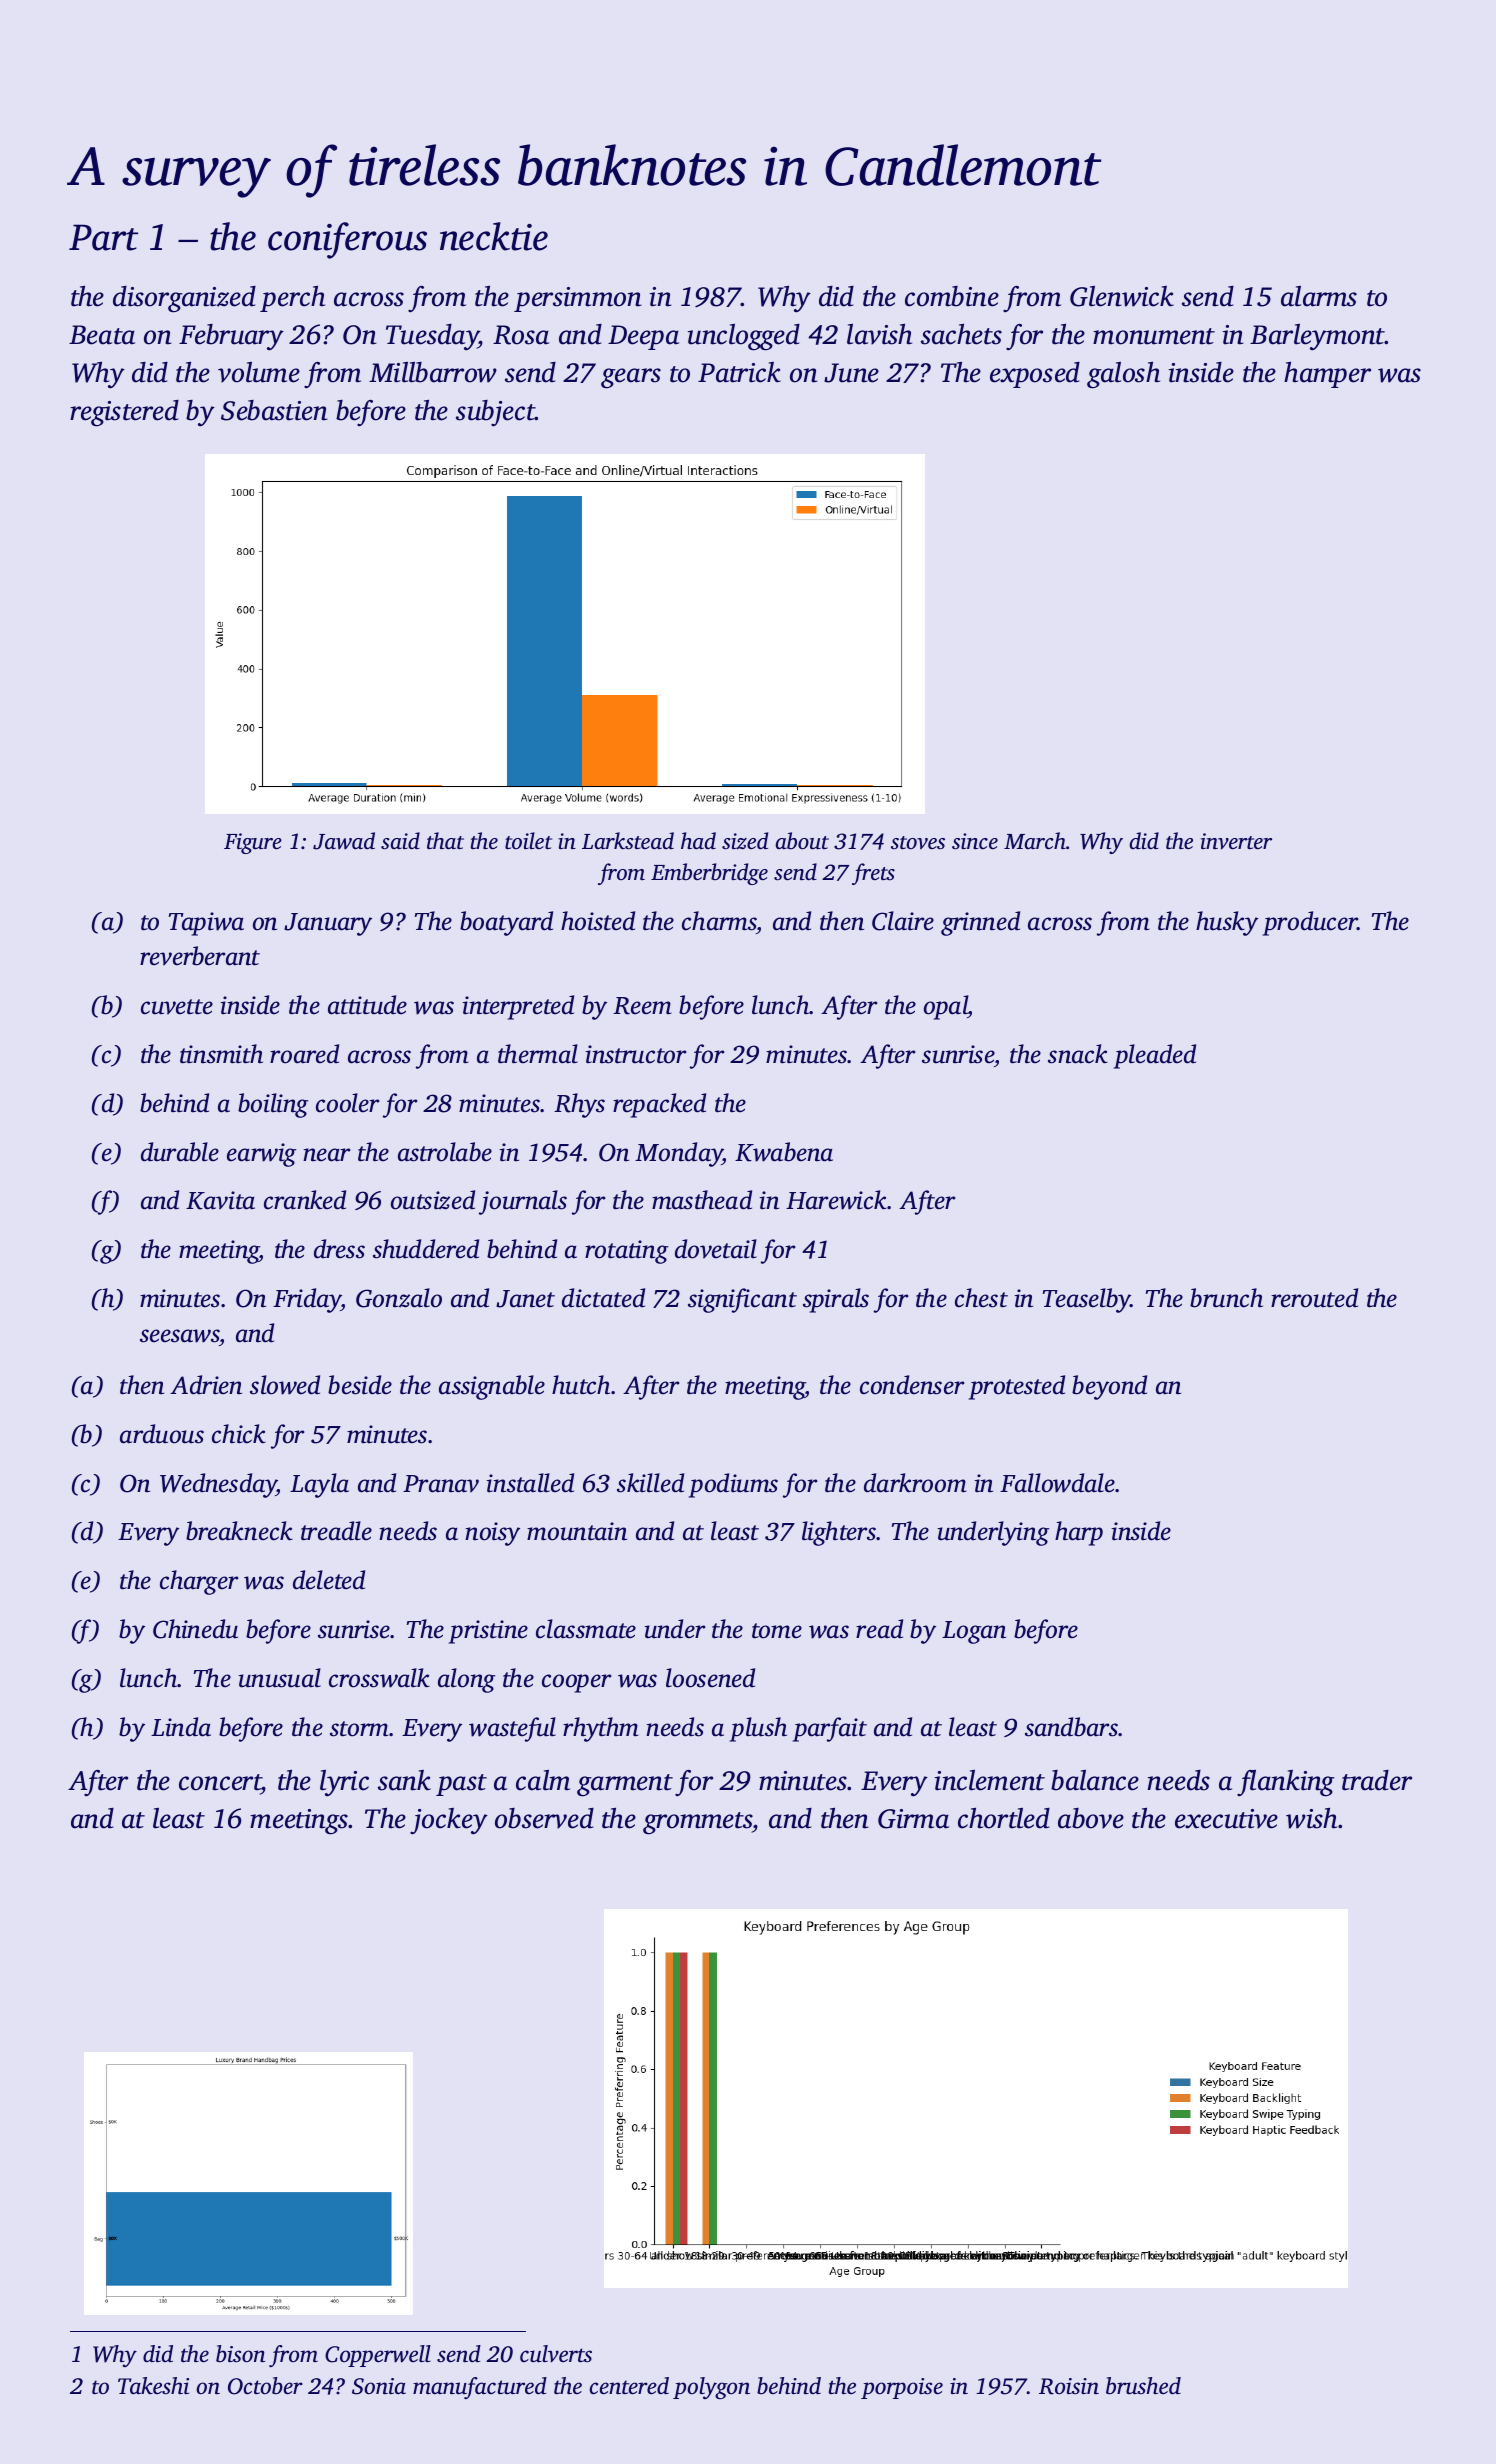 The image size is (1496, 2464). What do you see at coordinates (241, 2354) in the screenshot?
I see `bison` at bounding box center [241, 2354].
